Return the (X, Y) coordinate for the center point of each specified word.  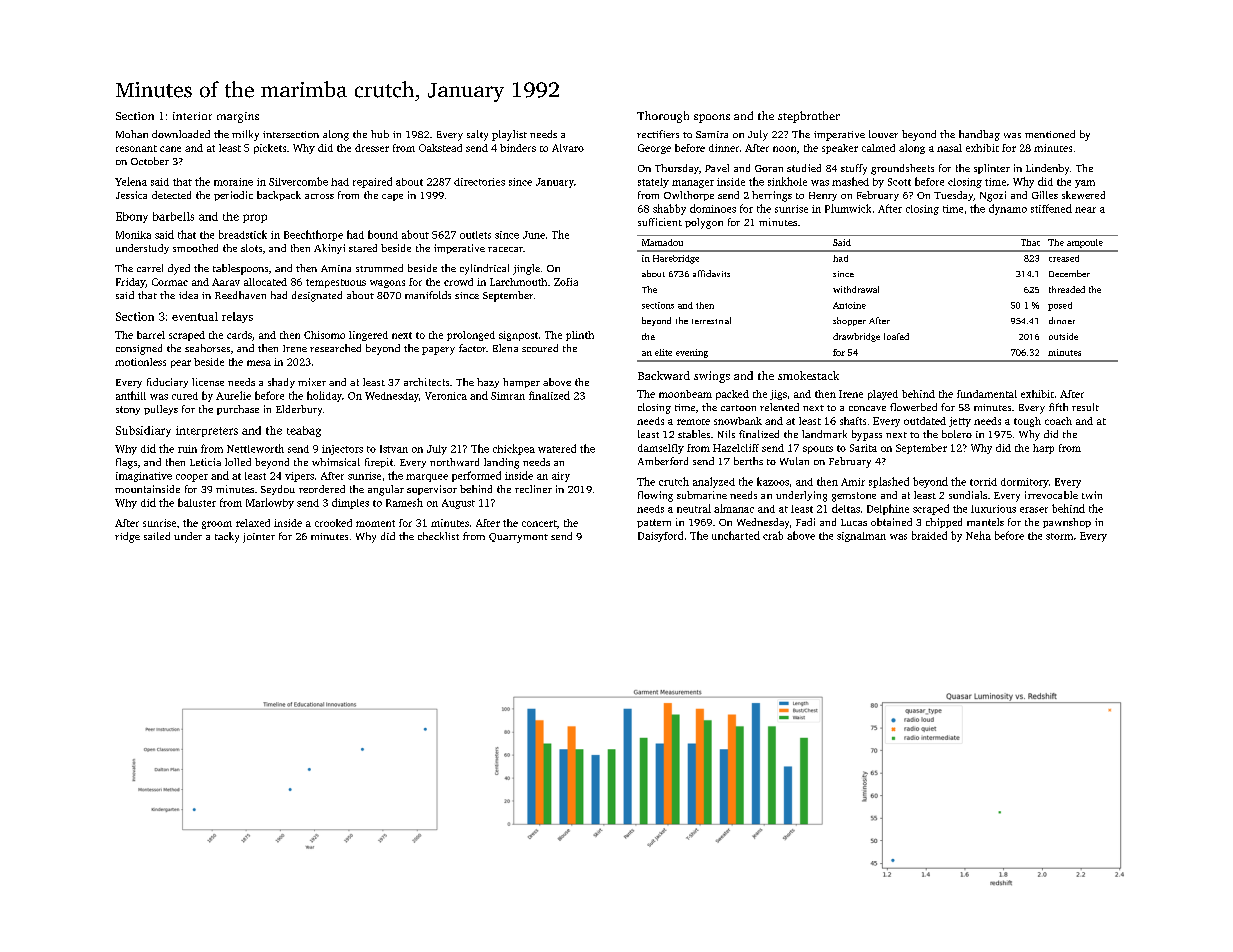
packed (732, 395)
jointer (259, 538)
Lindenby (1047, 169)
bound (383, 234)
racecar (505, 249)
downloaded (181, 134)
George (654, 149)
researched (335, 348)
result (1085, 407)
